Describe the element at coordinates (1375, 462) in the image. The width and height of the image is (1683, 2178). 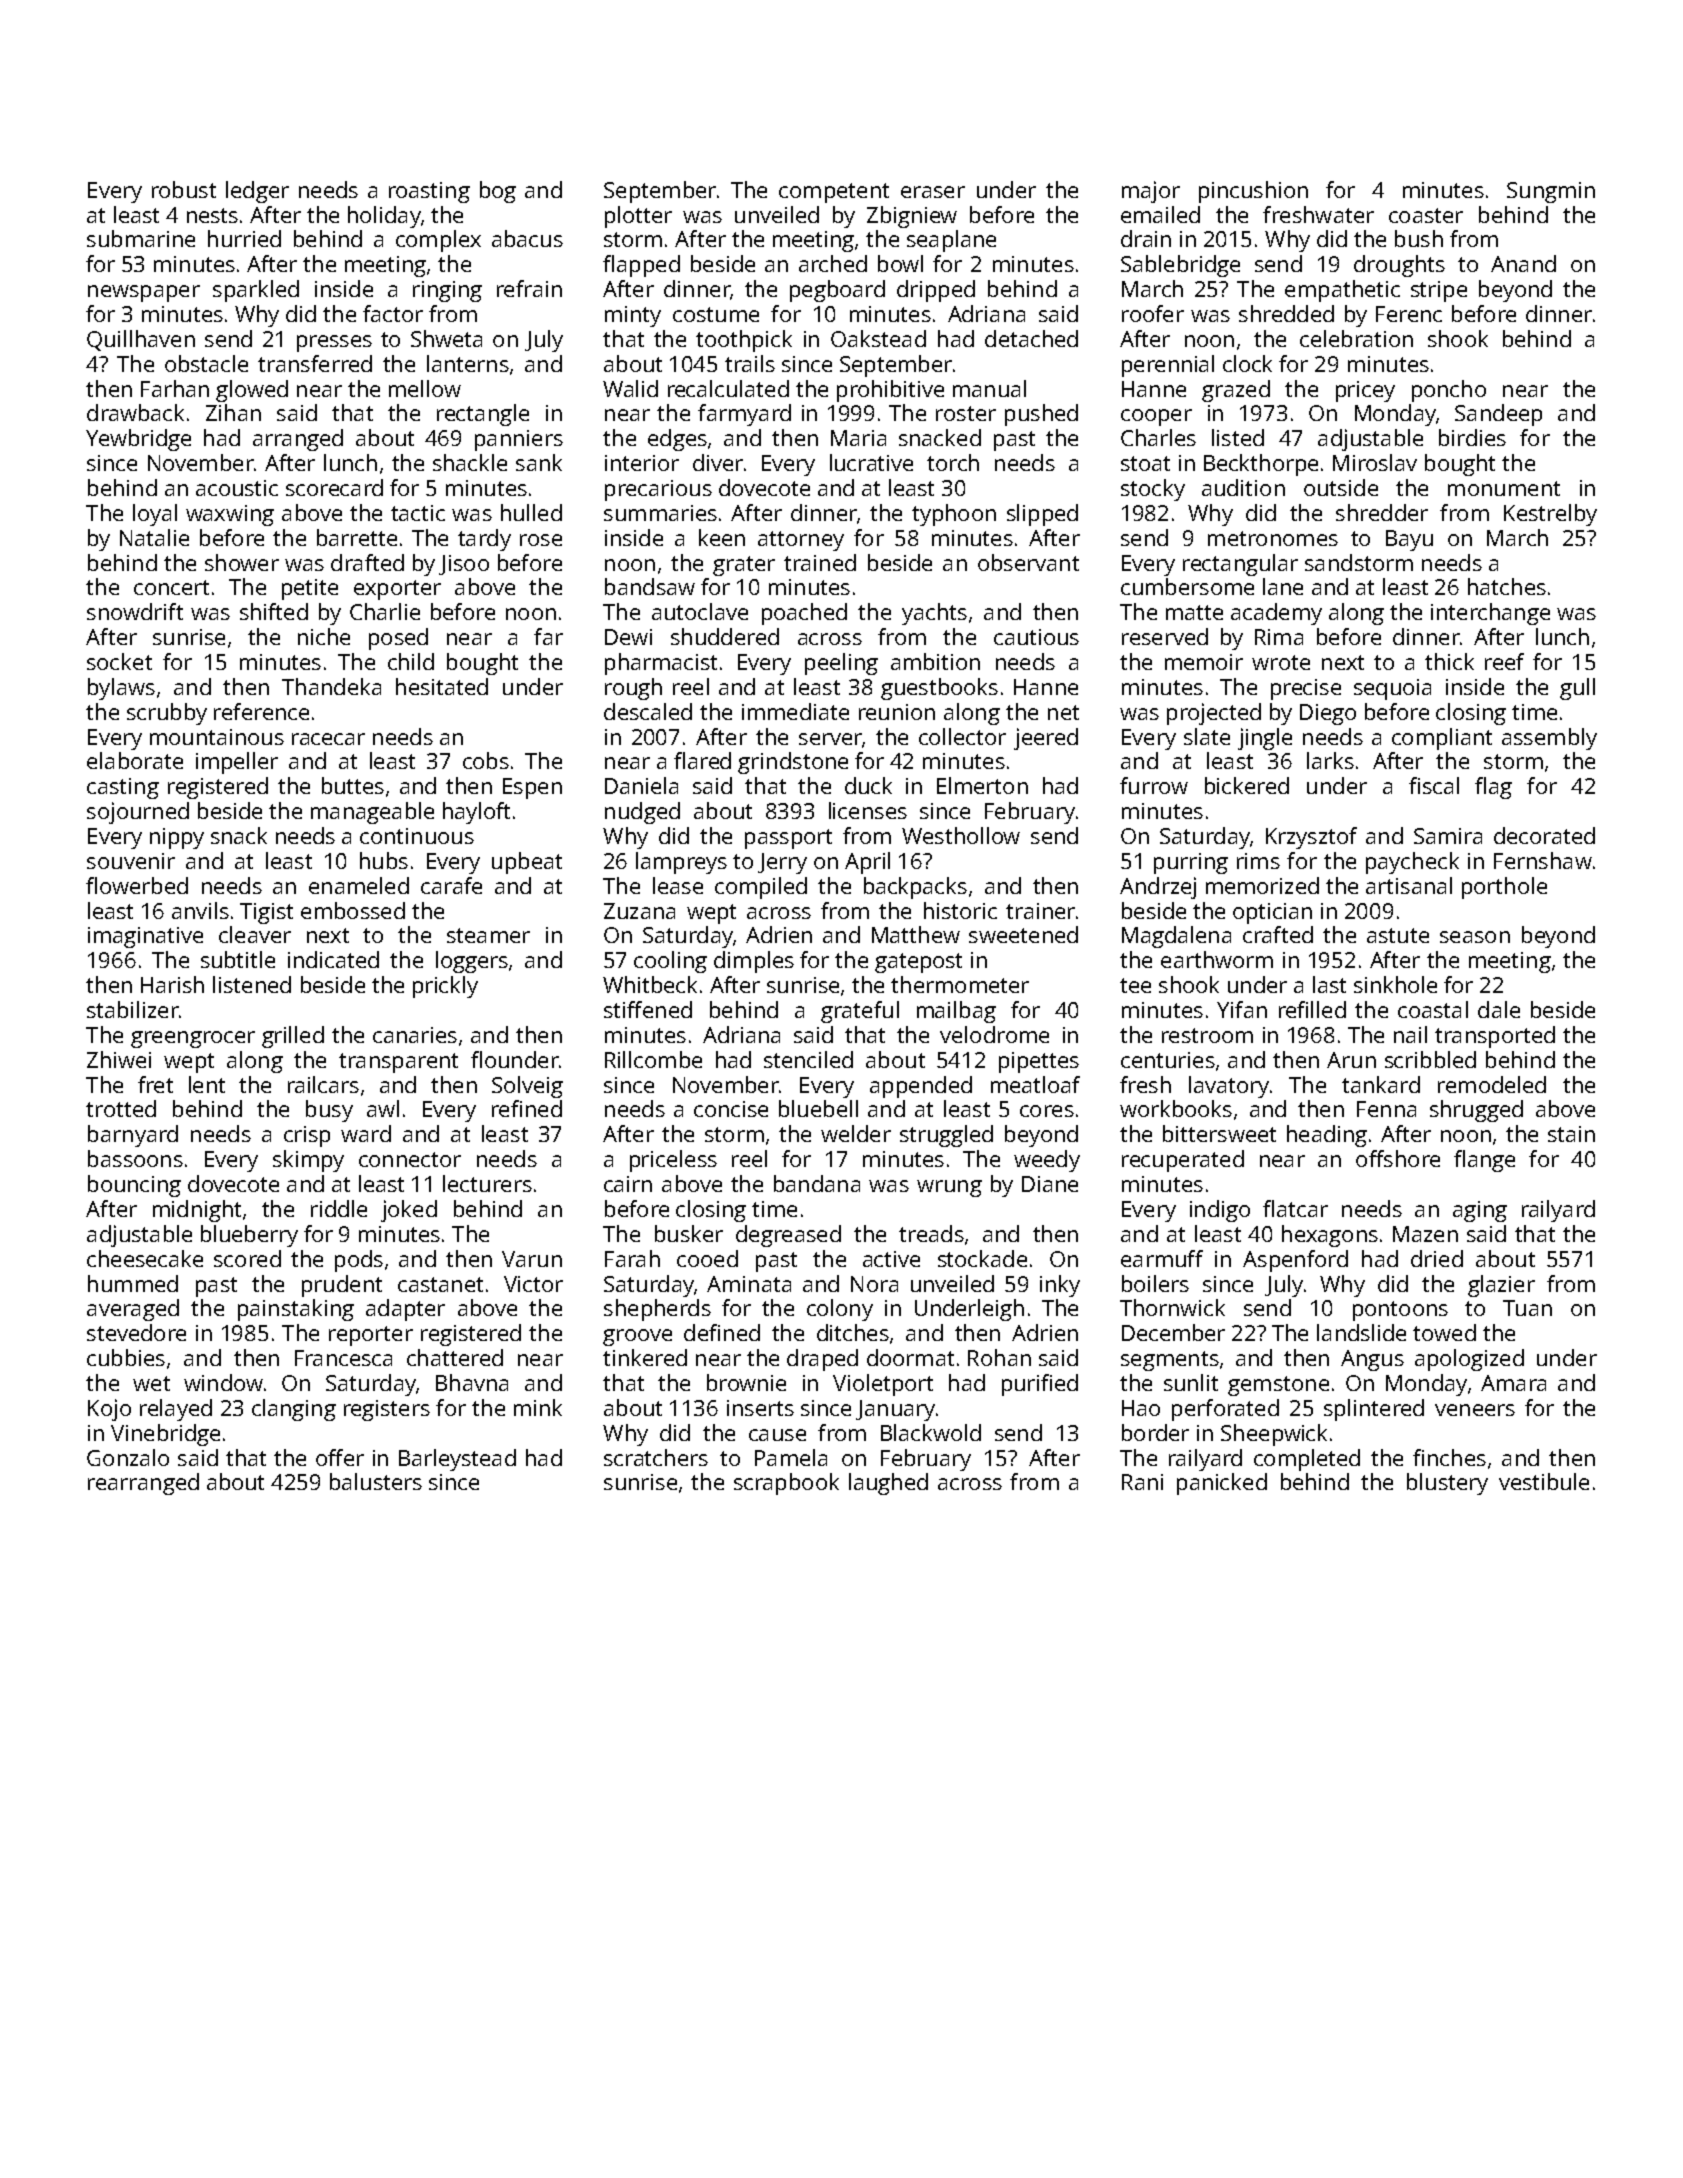
I see `Miroslav` at that location.
